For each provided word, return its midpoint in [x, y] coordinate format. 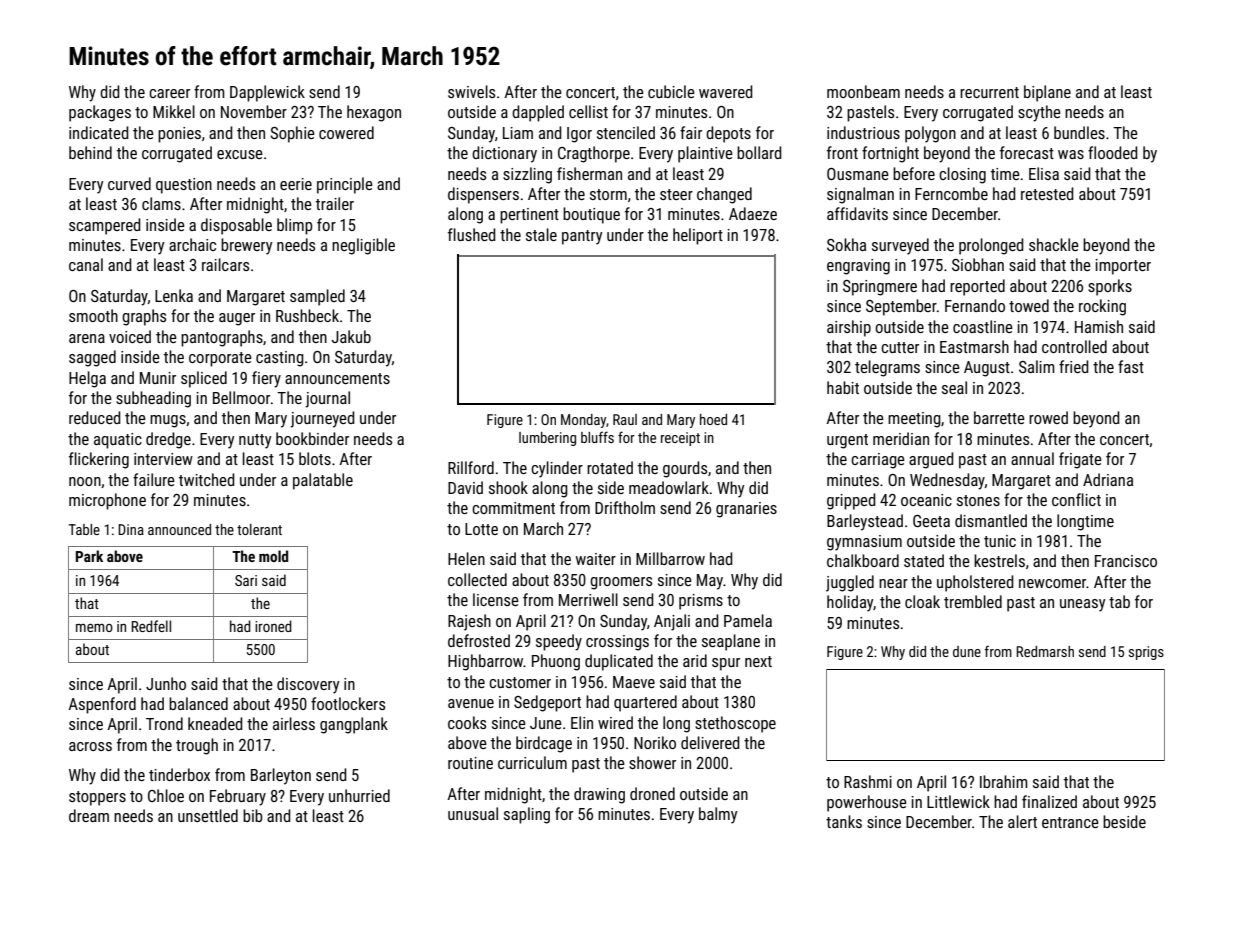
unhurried [359, 795]
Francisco [1126, 561]
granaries [746, 510]
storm [608, 194]
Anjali [672, 622]
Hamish [1099, 326]
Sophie [292, 134]
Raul [625, 419]
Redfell [151, 626]
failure [154, 479]
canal [86, 264]
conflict [1076, 499]
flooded [1113, 152]
